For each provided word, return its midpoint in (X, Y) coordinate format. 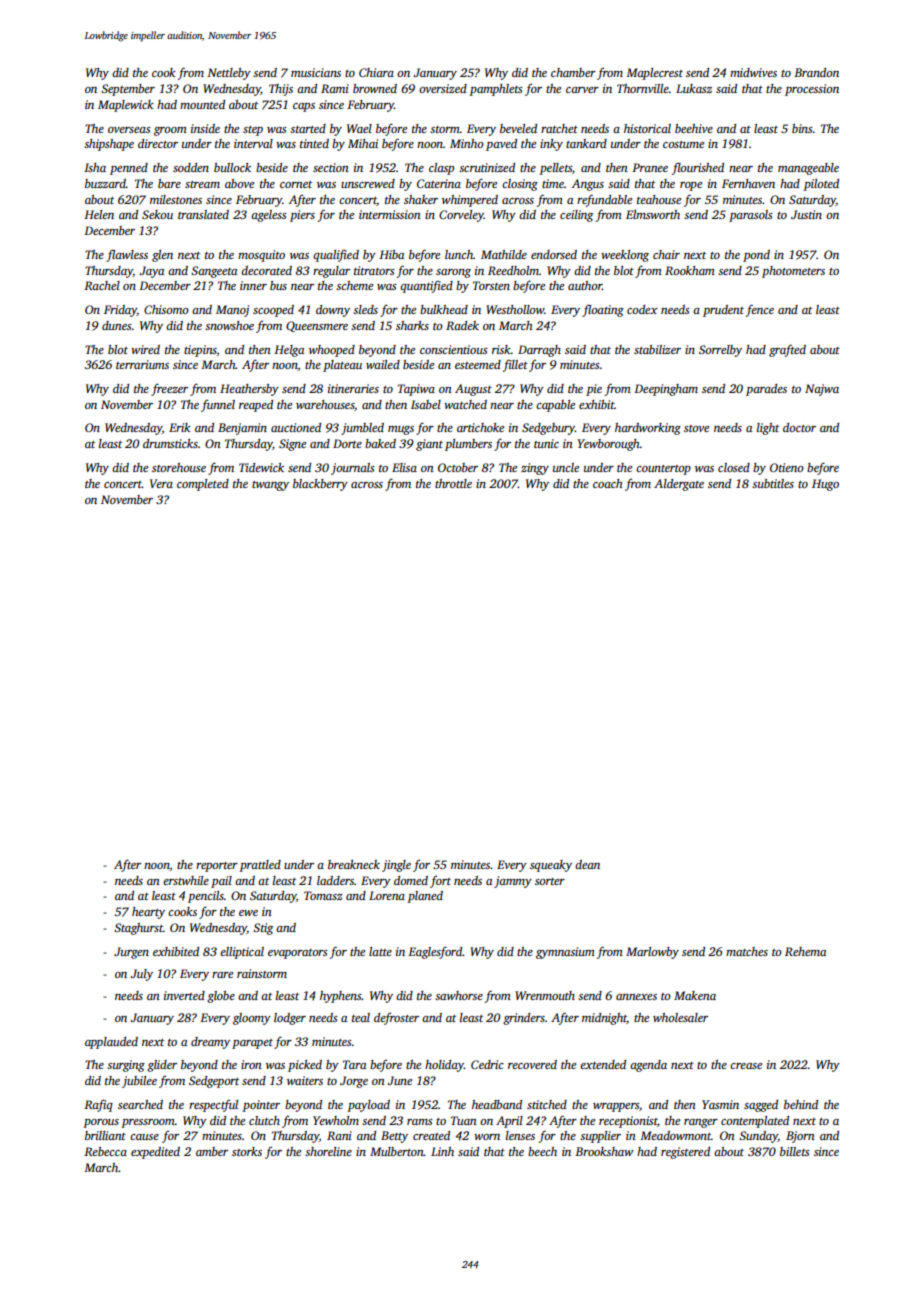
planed (425, 897)
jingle (396, 866)
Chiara (376, 72)
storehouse (179, 467)
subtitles (773, 483)
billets (795, 1151)
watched (465, 404)
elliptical (242, 953)
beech (542, 1151)
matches (747, 951)
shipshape (109, 145)
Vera (161, 483)
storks (247, 1151)
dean (587, 864)
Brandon (816, 72)
